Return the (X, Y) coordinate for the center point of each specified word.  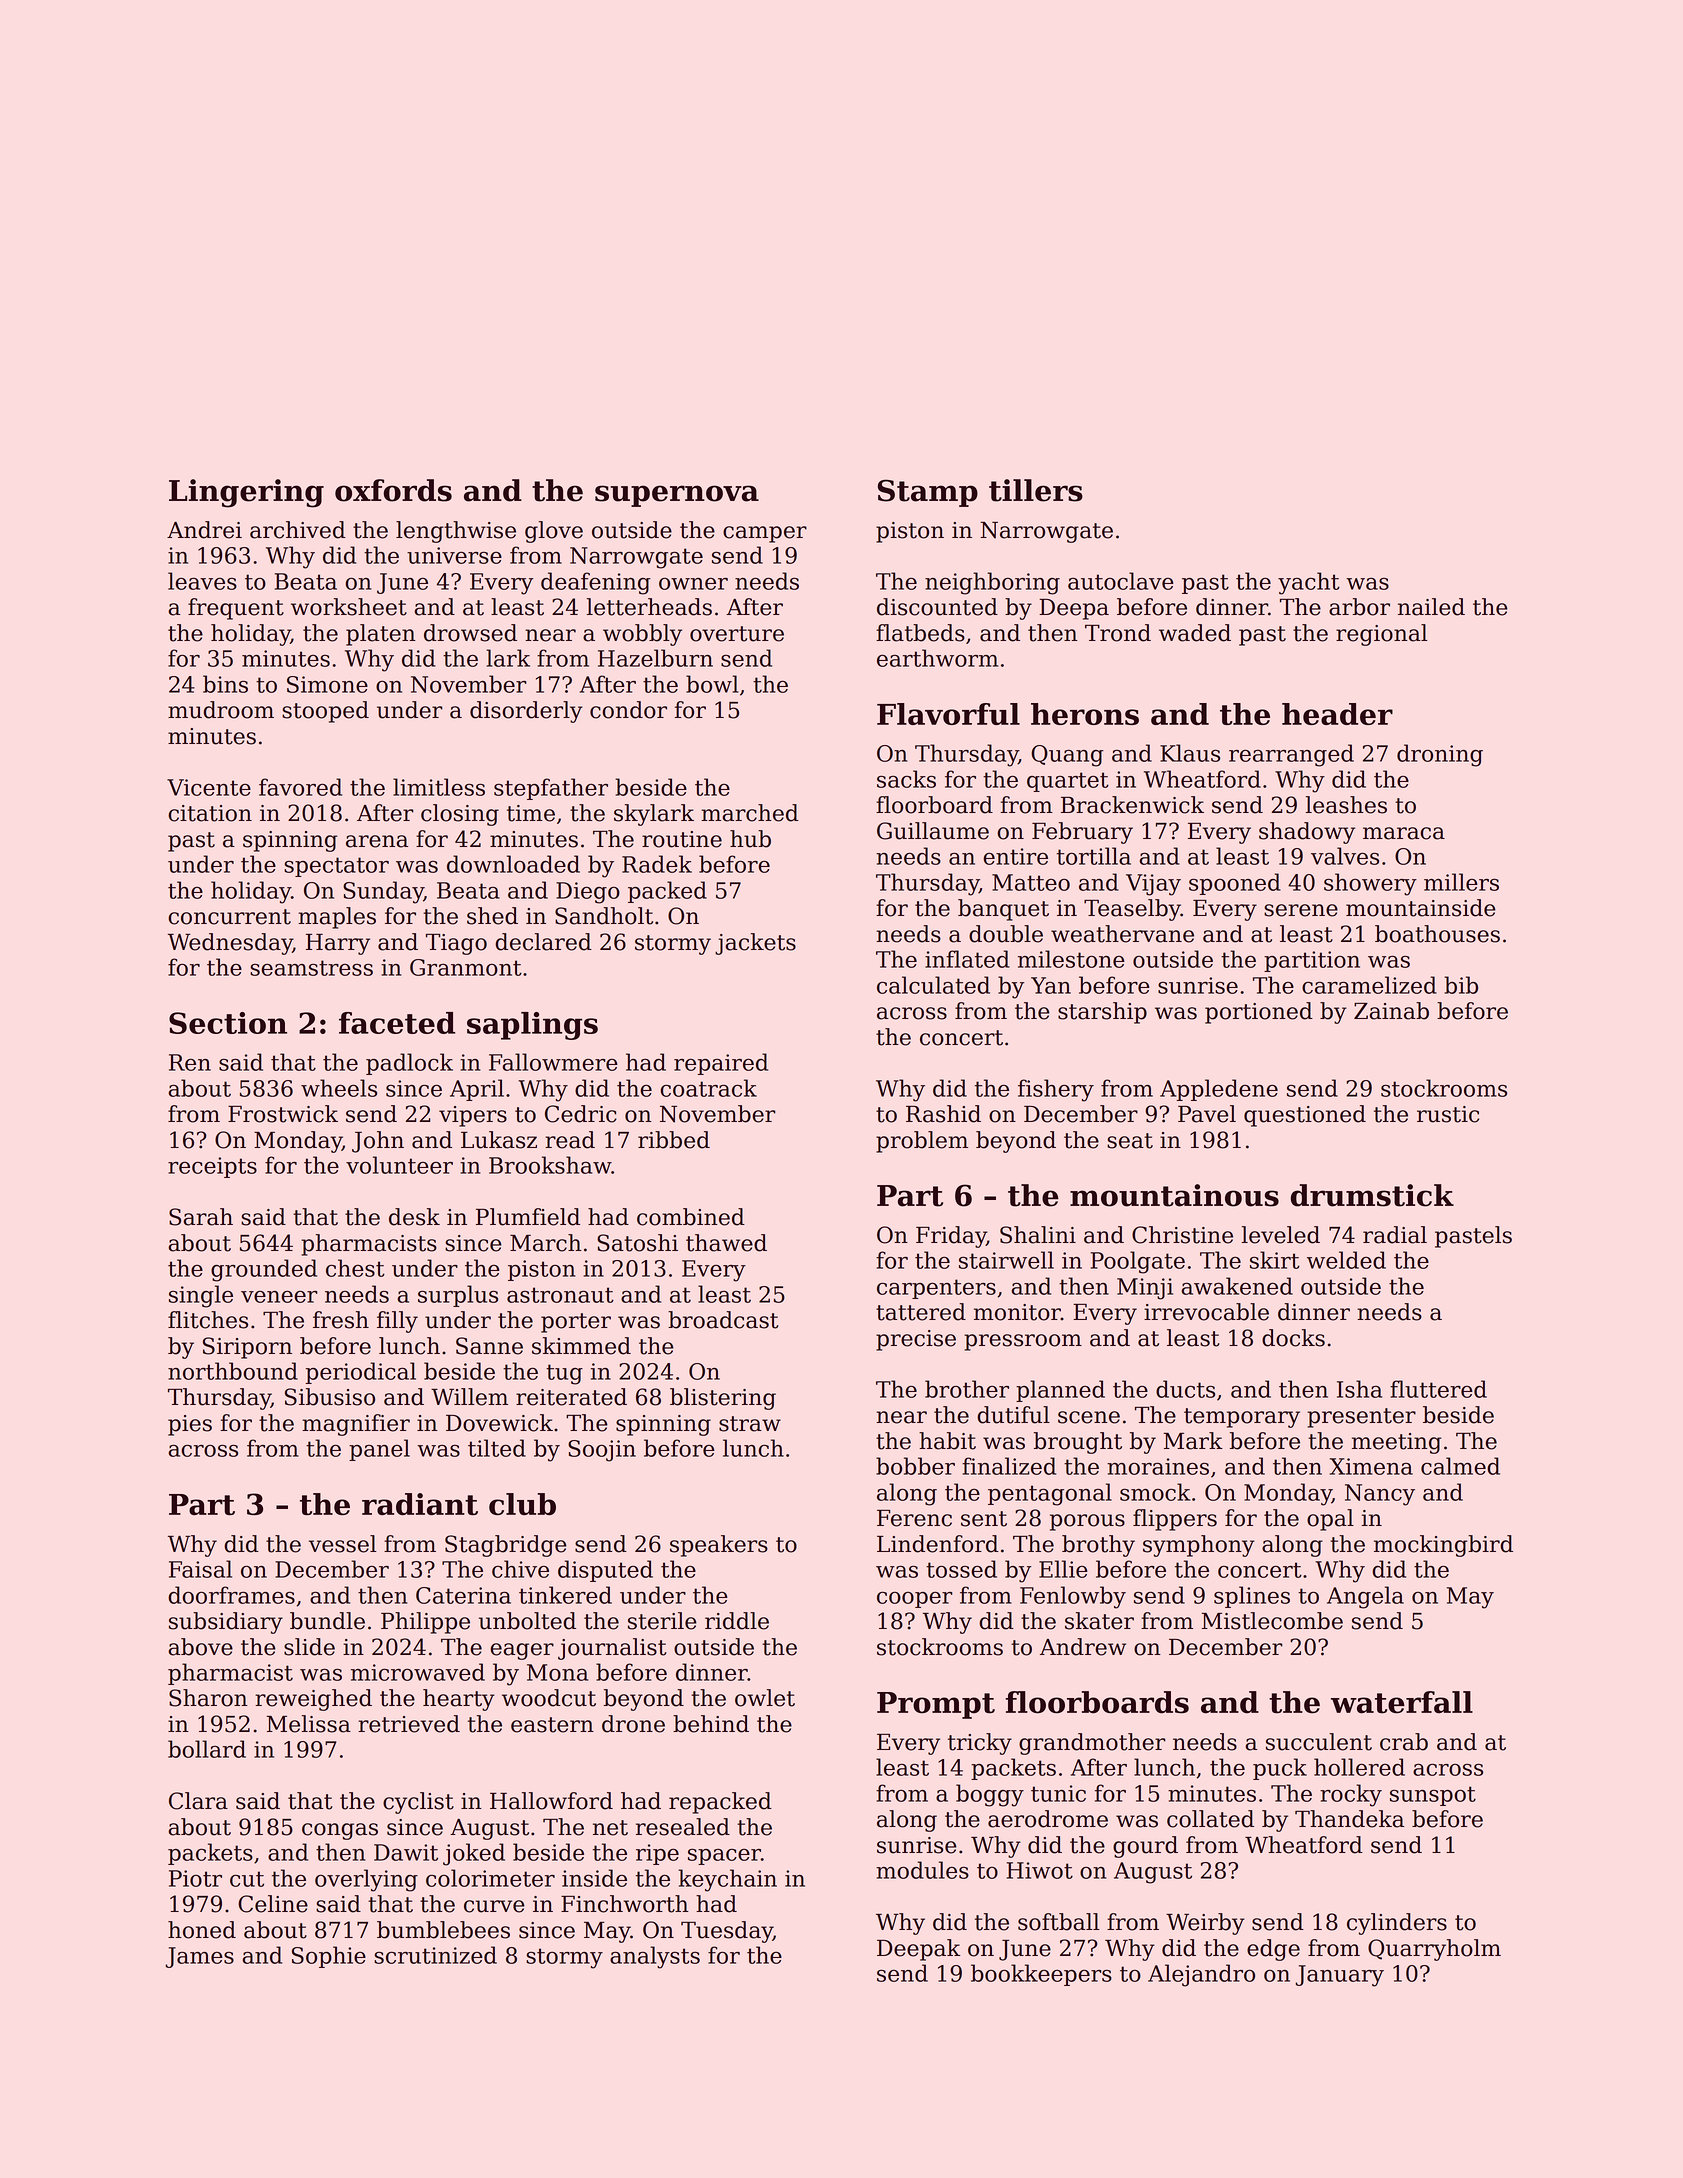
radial (1395, 1235)
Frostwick (283, 1114)
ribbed (674, 1140)
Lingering (246, 493)
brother (967, 1389)
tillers (1036, 490)
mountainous (1174, 1195)
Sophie (329, 1957)
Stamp (928, 493)
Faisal (200, 1569)
